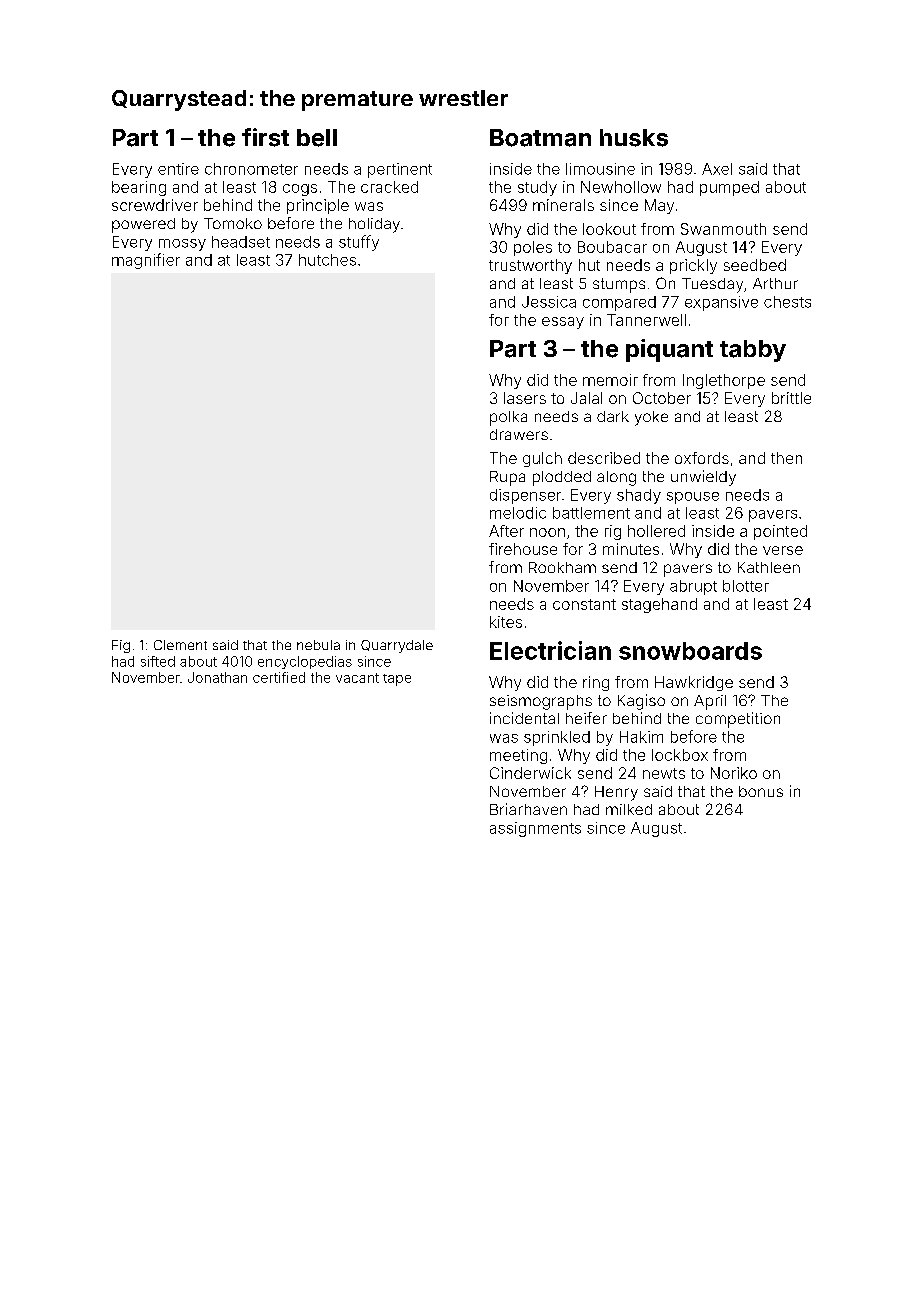  What do you see at coordinates (530, 266) in the image?
I see `trustworthy` at bounding box center [530, 266].
